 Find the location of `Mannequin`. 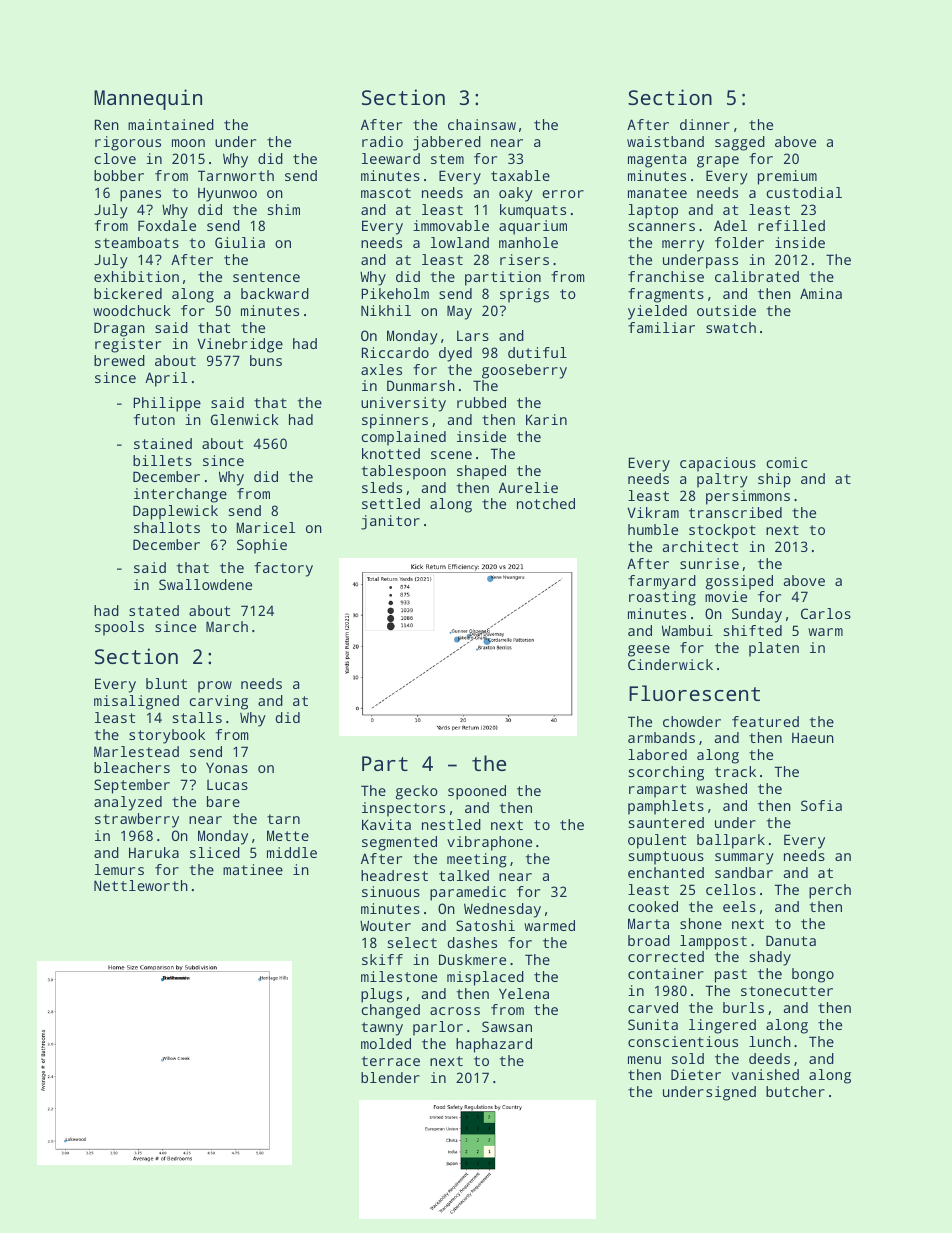

Mannequin is located at coordinates (148, 99).
